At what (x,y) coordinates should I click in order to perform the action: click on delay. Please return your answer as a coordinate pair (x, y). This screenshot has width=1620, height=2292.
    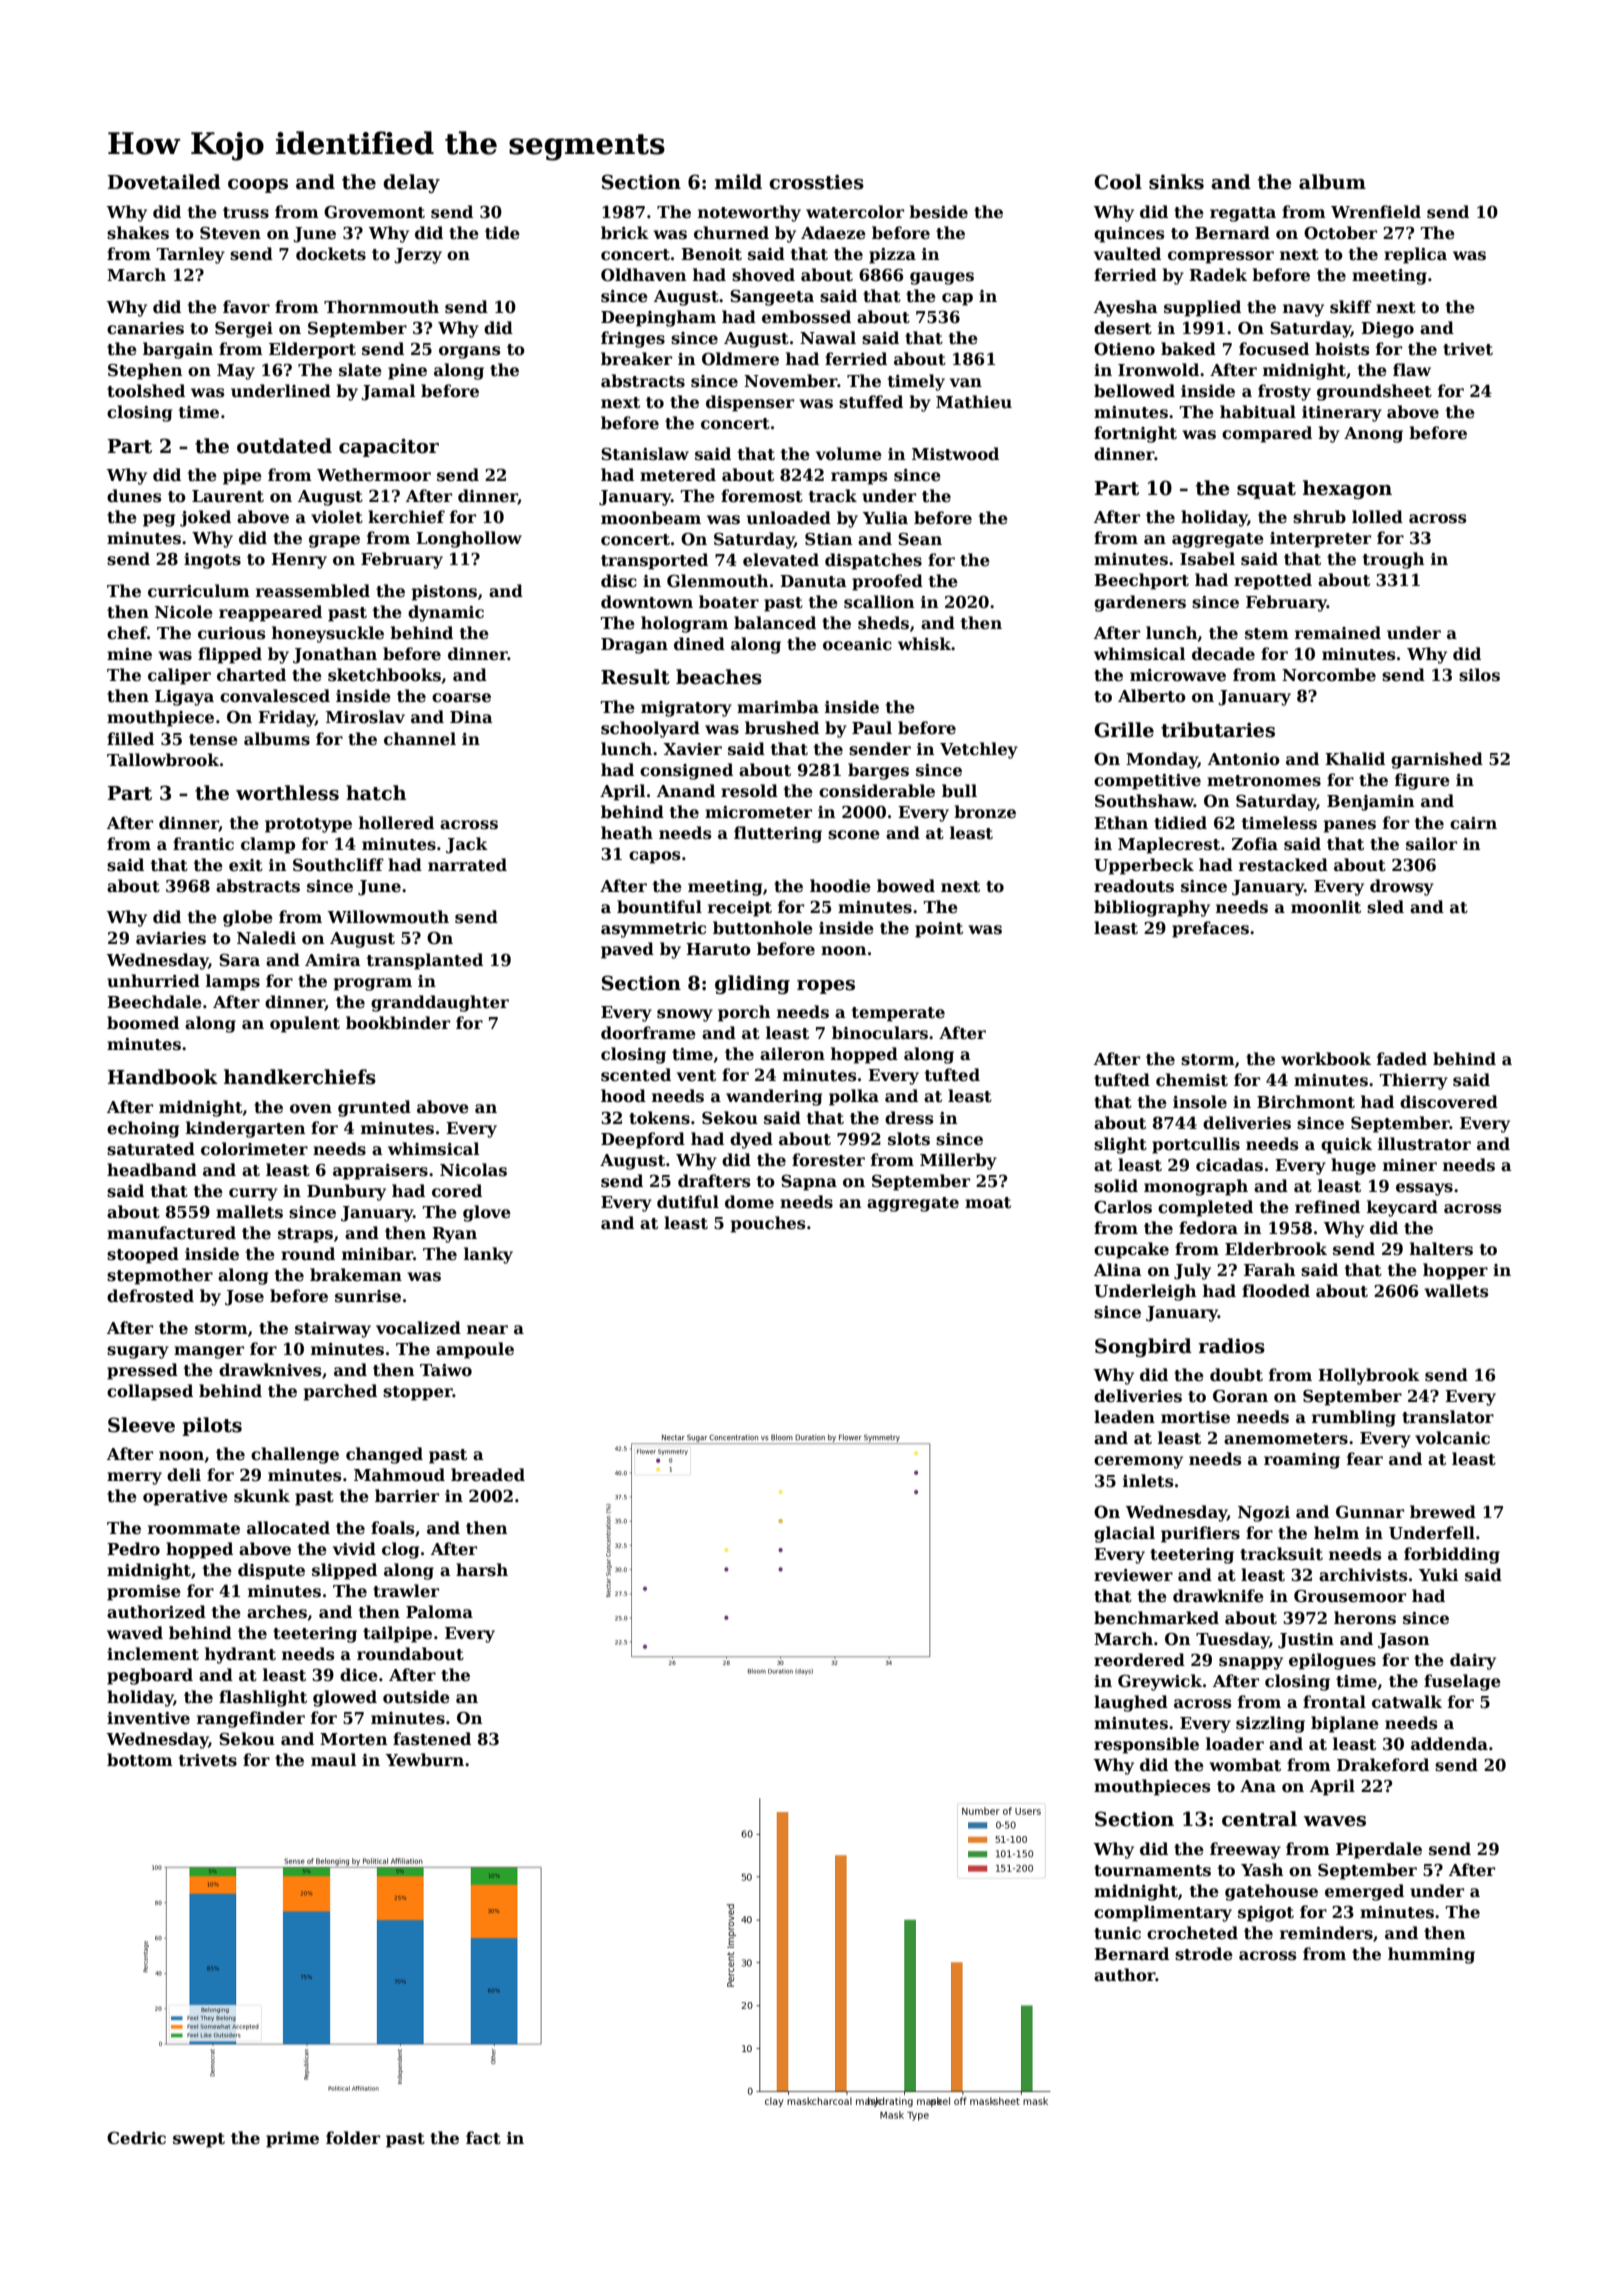
    Looking at the image, I should click on (411, 183).
